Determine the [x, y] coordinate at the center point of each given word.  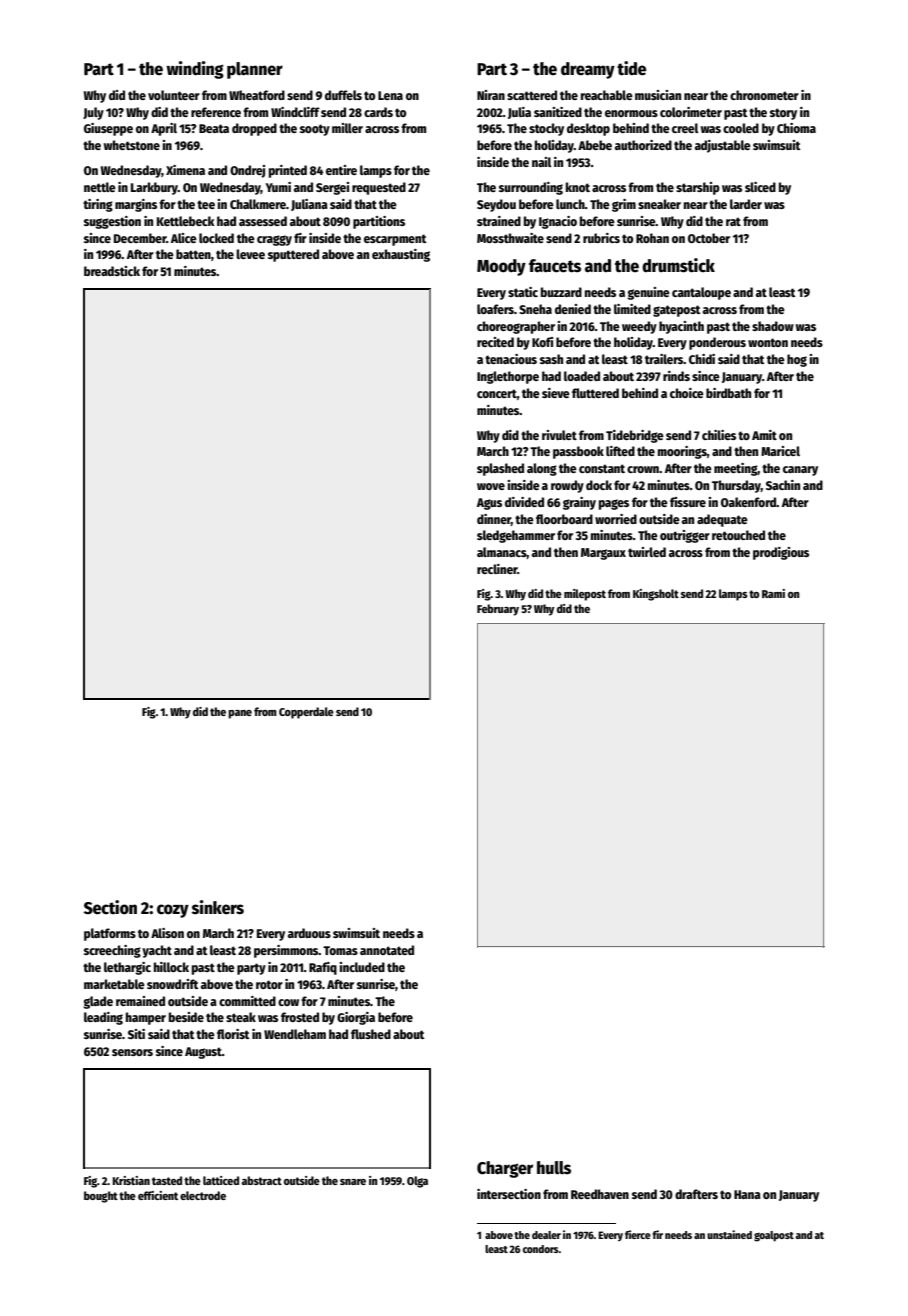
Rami [773, 593]
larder [746, 204]
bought [101, 1197]
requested [379, 188]
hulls [554, 1168]
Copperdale [306, 713]
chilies [719, 435]
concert [497, 393]
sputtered [293, 255]
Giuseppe [108, 129]
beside [186, 1017]
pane [240, 714]
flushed [371, 1034]
